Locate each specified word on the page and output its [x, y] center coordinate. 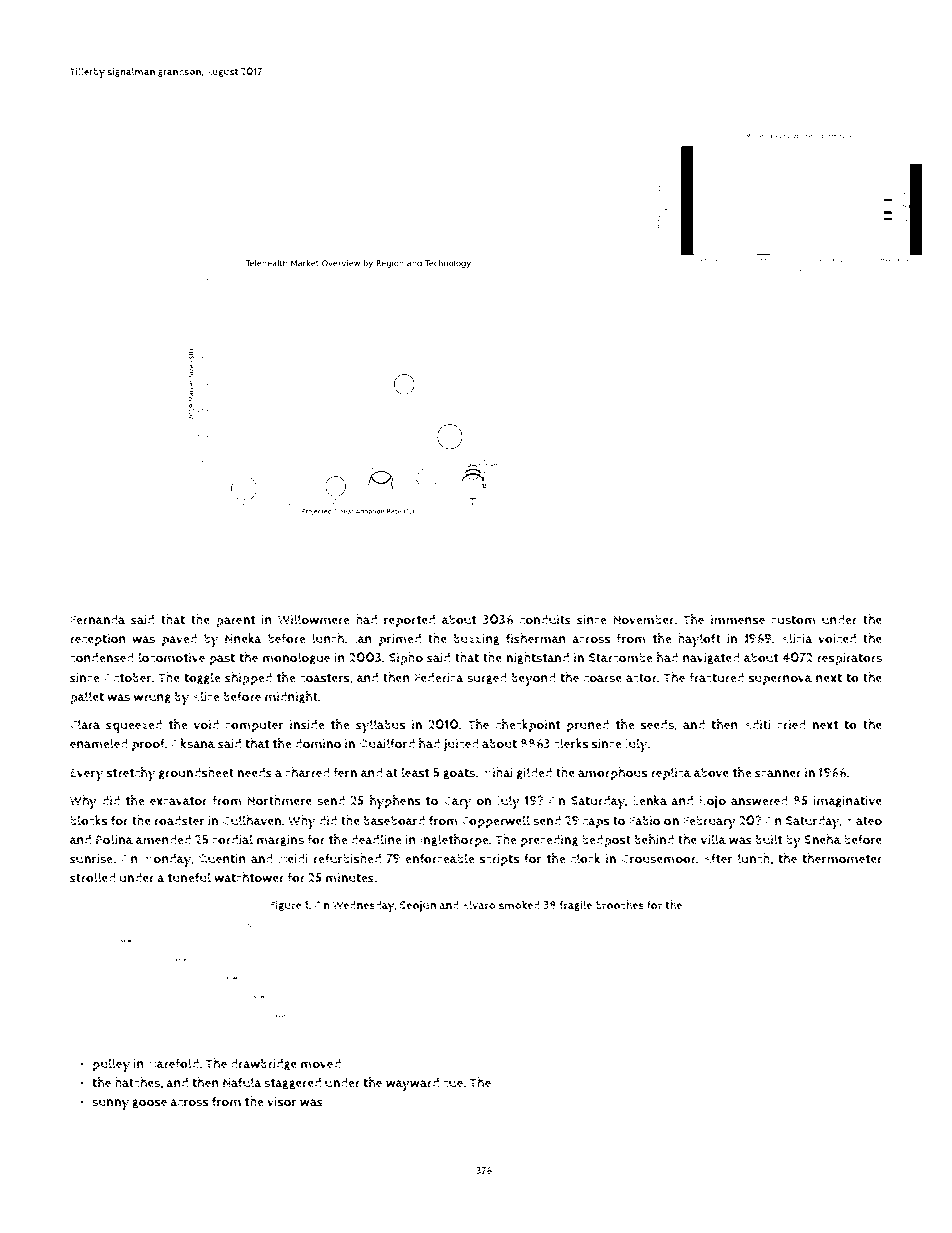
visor [282, 1101]
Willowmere [314, 619]
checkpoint [528, 726]
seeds [657, 724]
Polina [114, 839]
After [718, 858]
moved [321, 1063]
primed [400, 640]
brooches [620, 905]
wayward [412, 1084]
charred [307, 772]
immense [738, 620]
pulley [111, 1065]
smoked [519, 905]
